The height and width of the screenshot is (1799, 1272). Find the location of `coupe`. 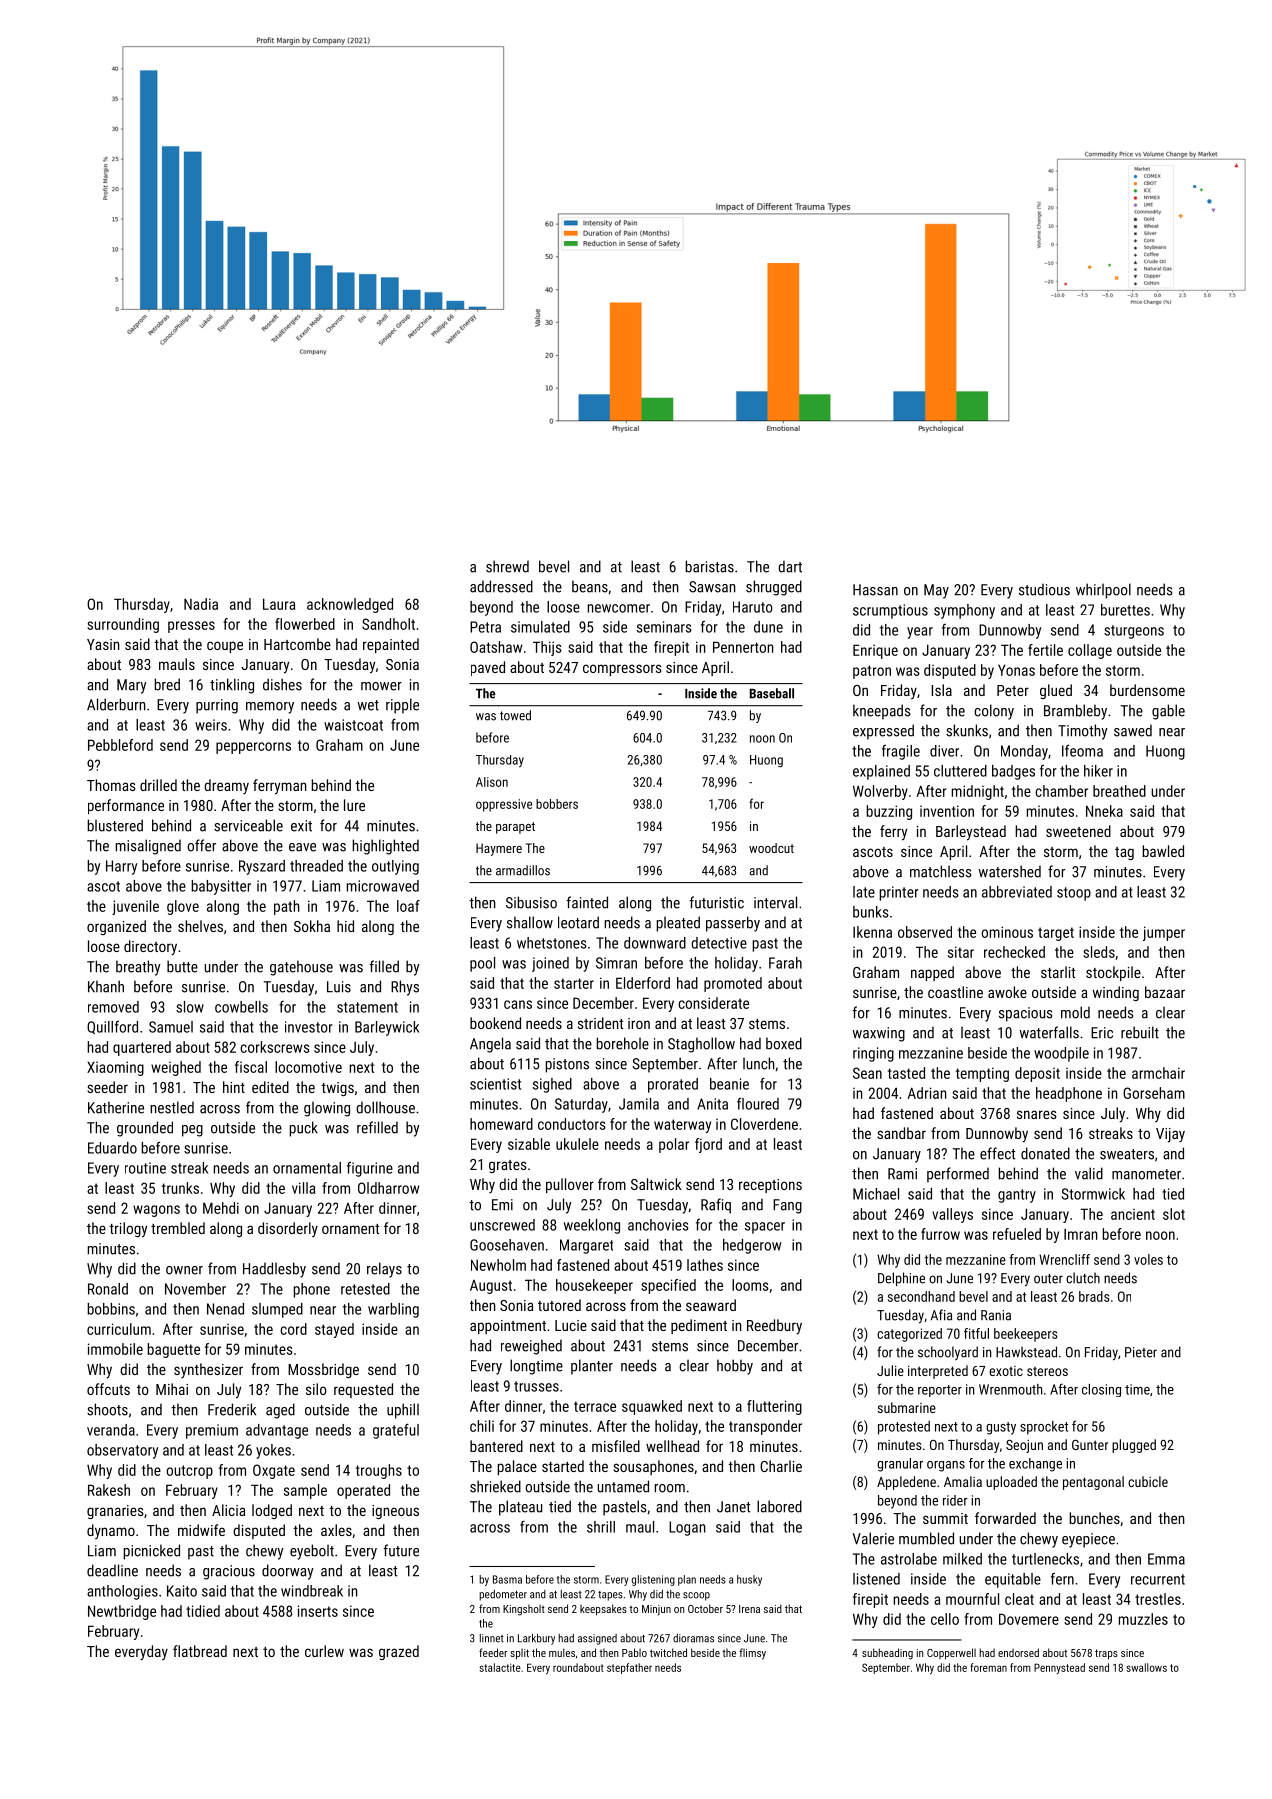

coupe is located at coordinates (225, 647).
